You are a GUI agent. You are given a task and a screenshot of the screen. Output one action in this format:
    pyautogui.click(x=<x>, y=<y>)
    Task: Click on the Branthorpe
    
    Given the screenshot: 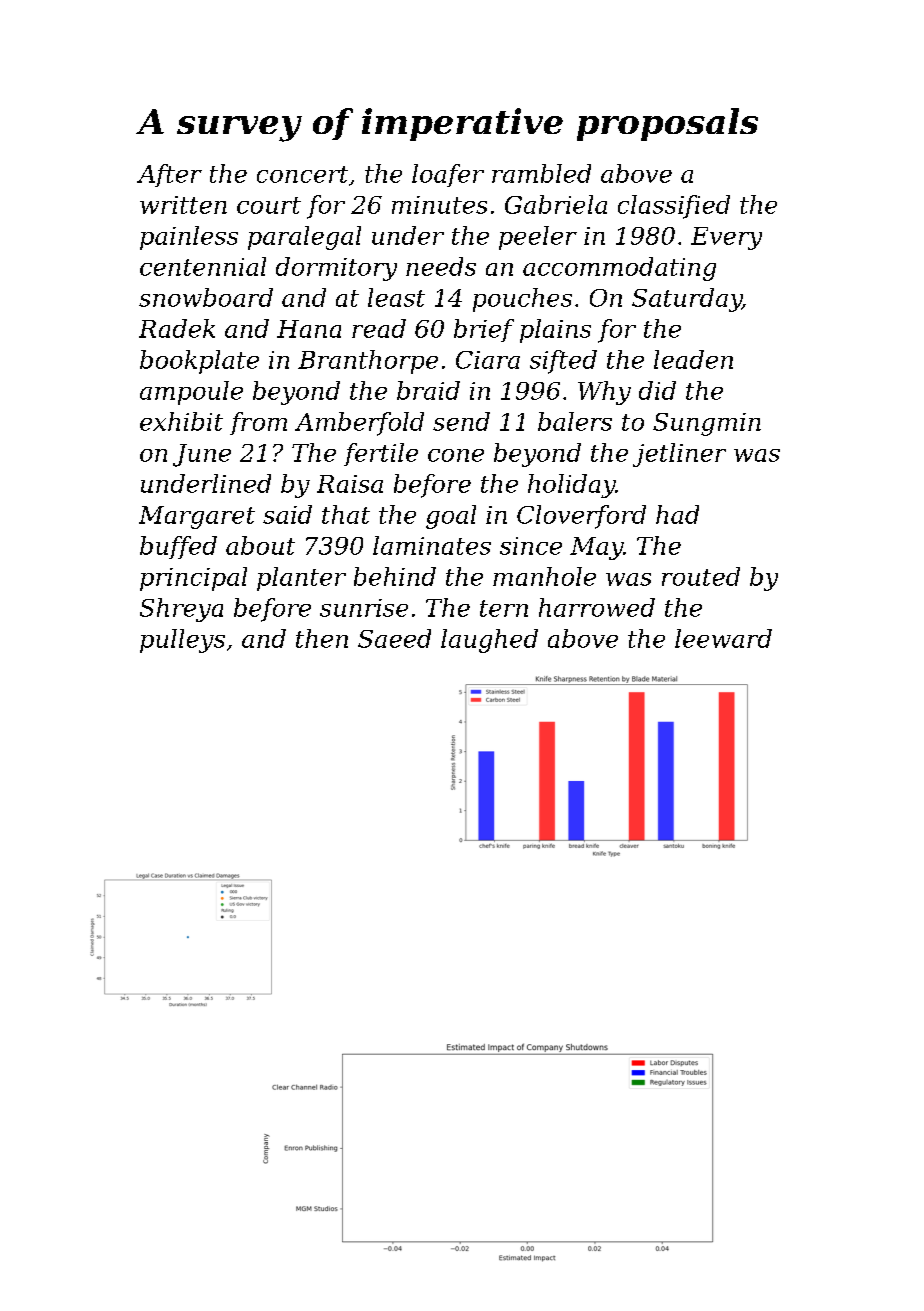 What is the action you would take?
    pyautogui.click(x=368, y=362)
